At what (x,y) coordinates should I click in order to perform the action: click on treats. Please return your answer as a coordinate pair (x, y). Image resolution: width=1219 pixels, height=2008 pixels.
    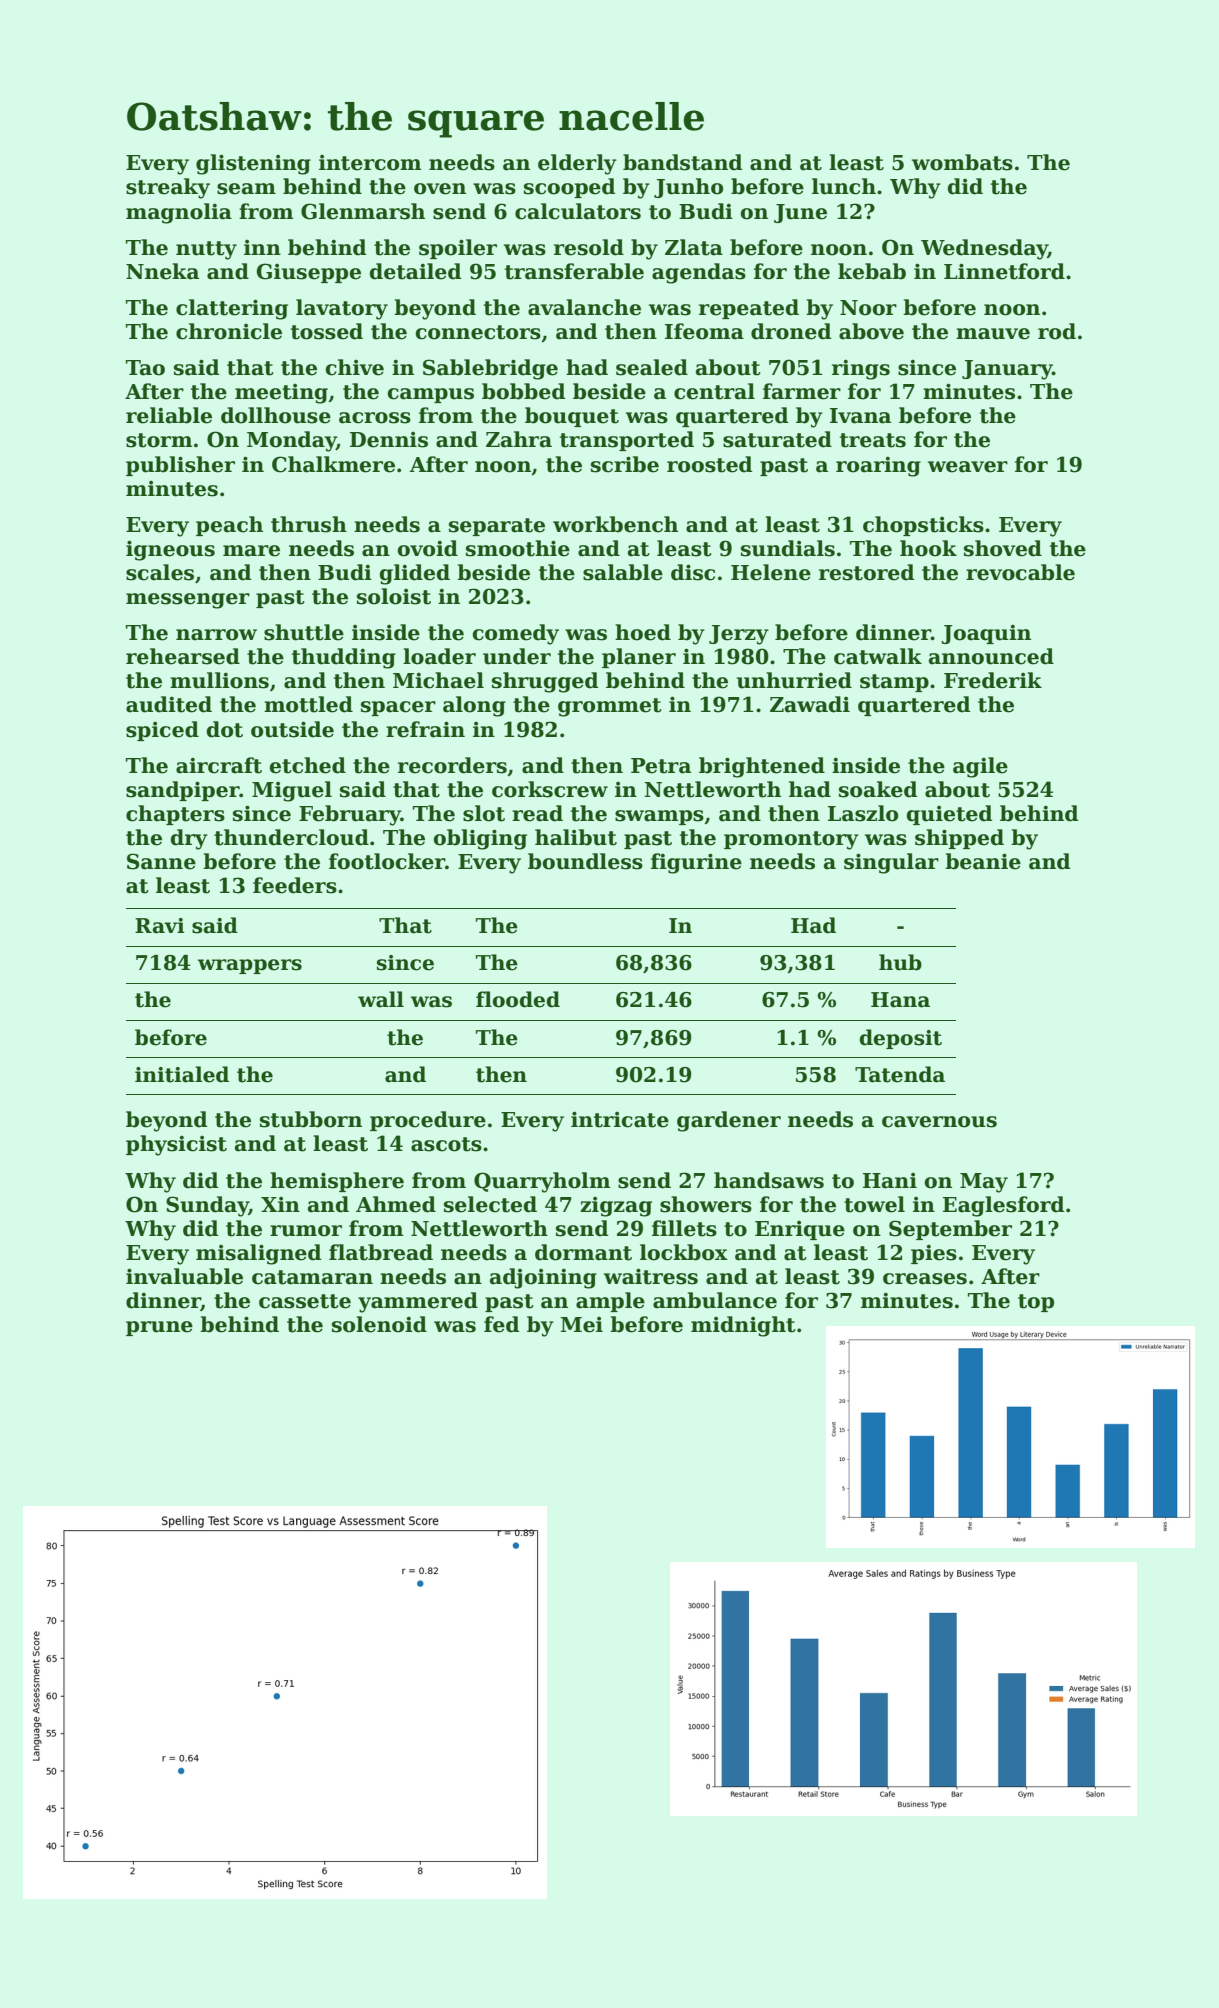
    Looking at the image, I should click on (873, 440).
